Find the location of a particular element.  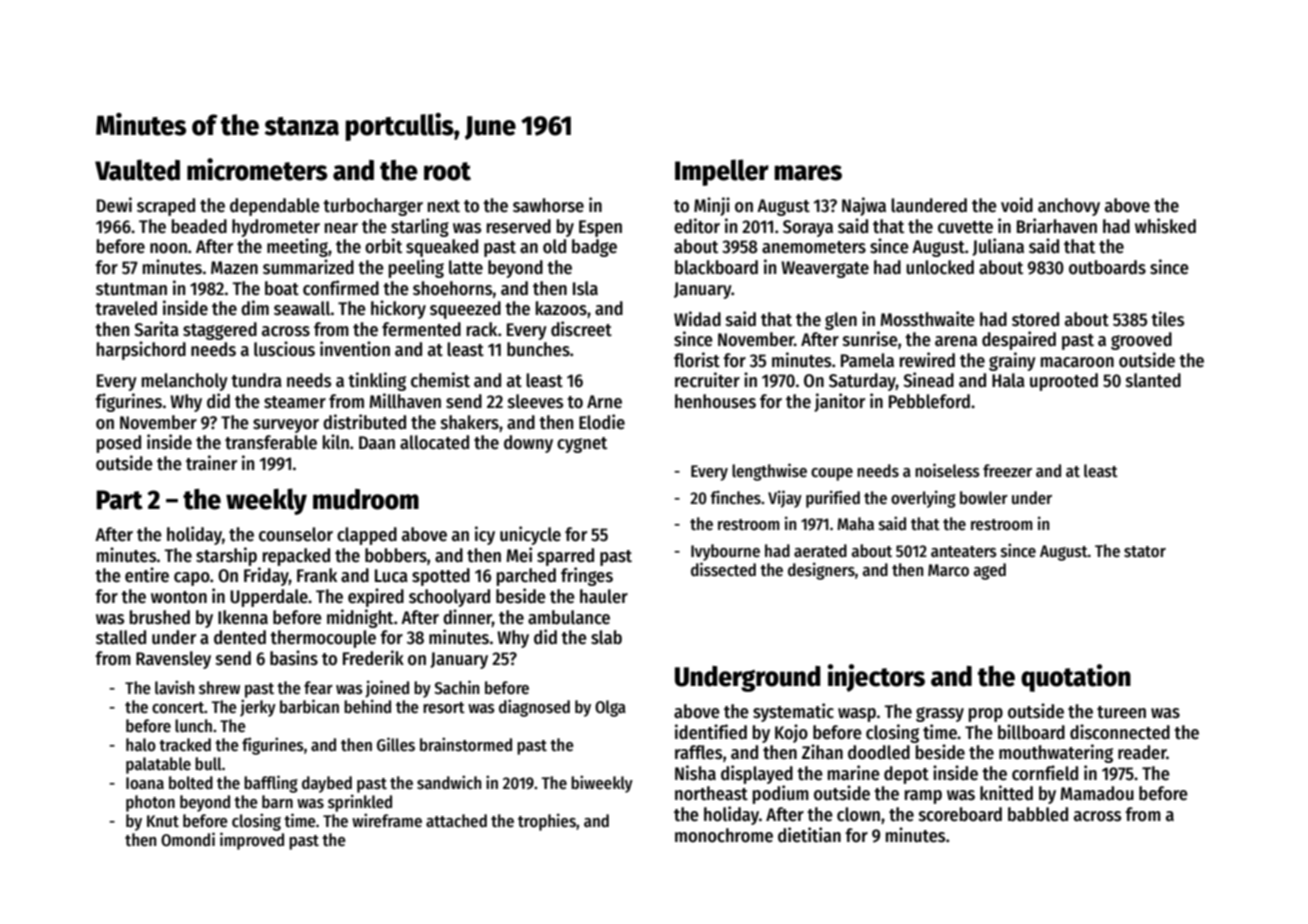

tureen is located at coordinates (1121, 712).
